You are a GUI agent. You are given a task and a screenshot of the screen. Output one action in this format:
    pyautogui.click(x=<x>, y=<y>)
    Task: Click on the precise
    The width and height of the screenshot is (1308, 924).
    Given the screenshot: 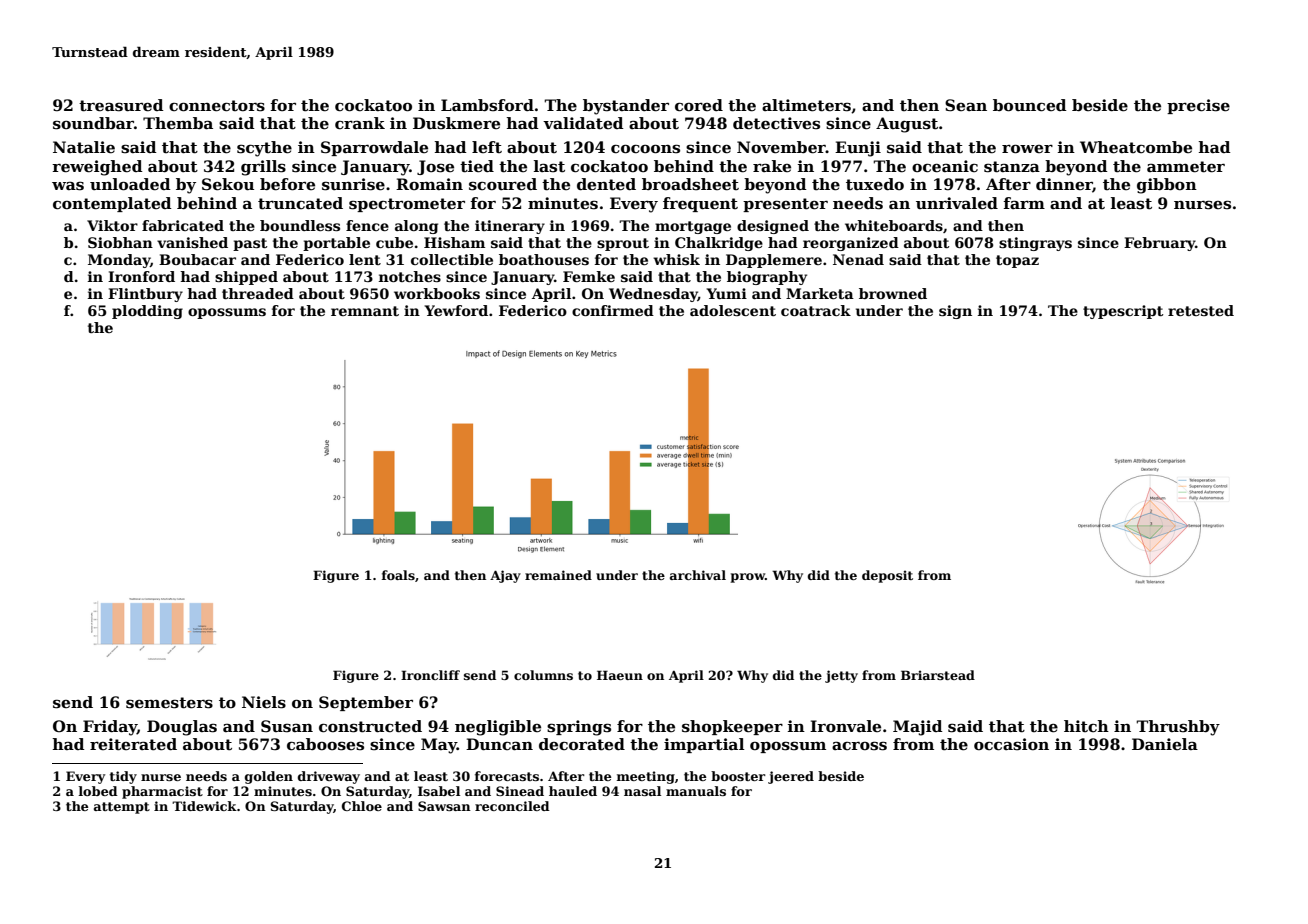 What is the action you would take?
    pyautogui.click(x=1198, y=106)
